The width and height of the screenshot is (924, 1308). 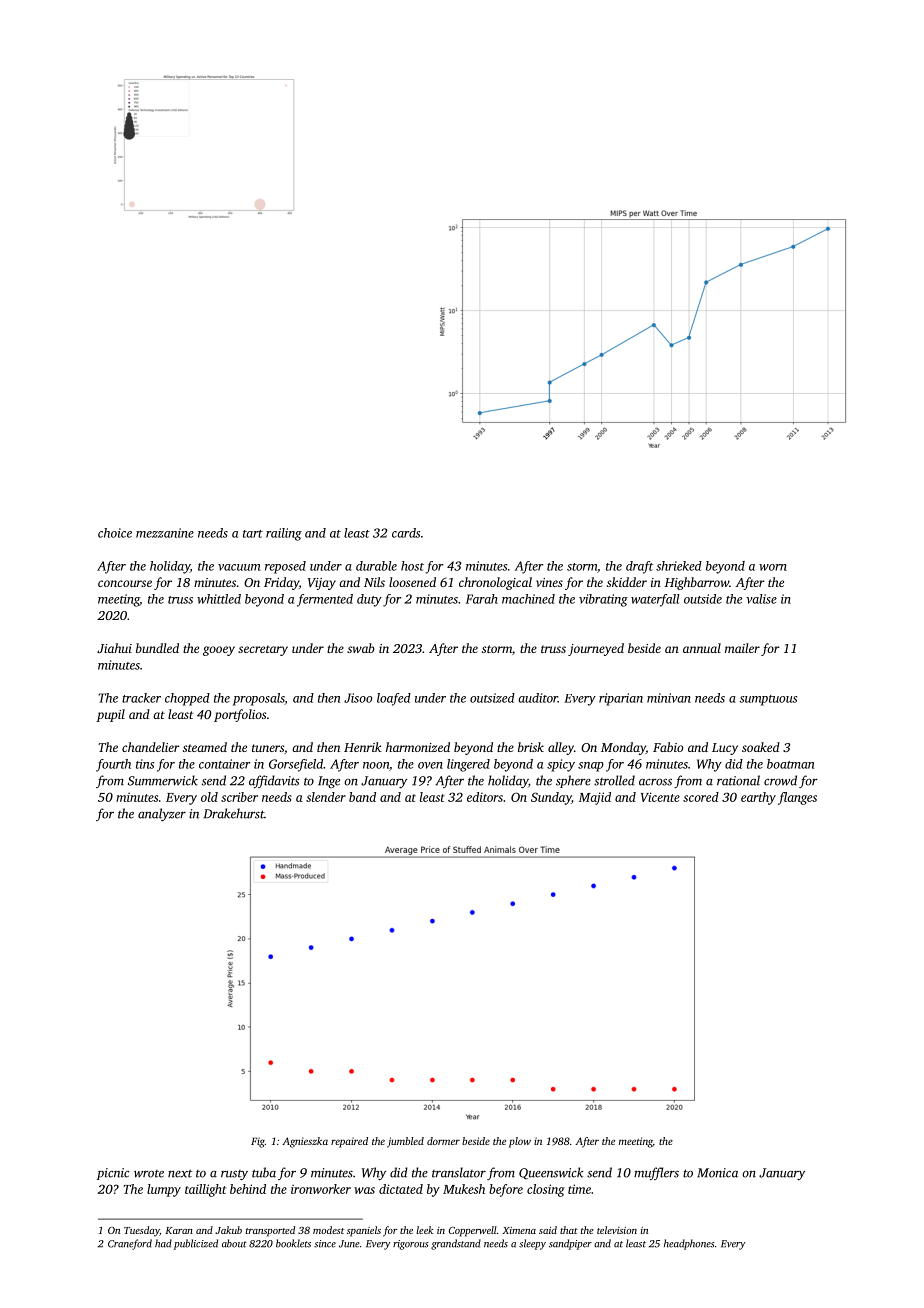 I want to click on swab, so click(x=360, y=648).
